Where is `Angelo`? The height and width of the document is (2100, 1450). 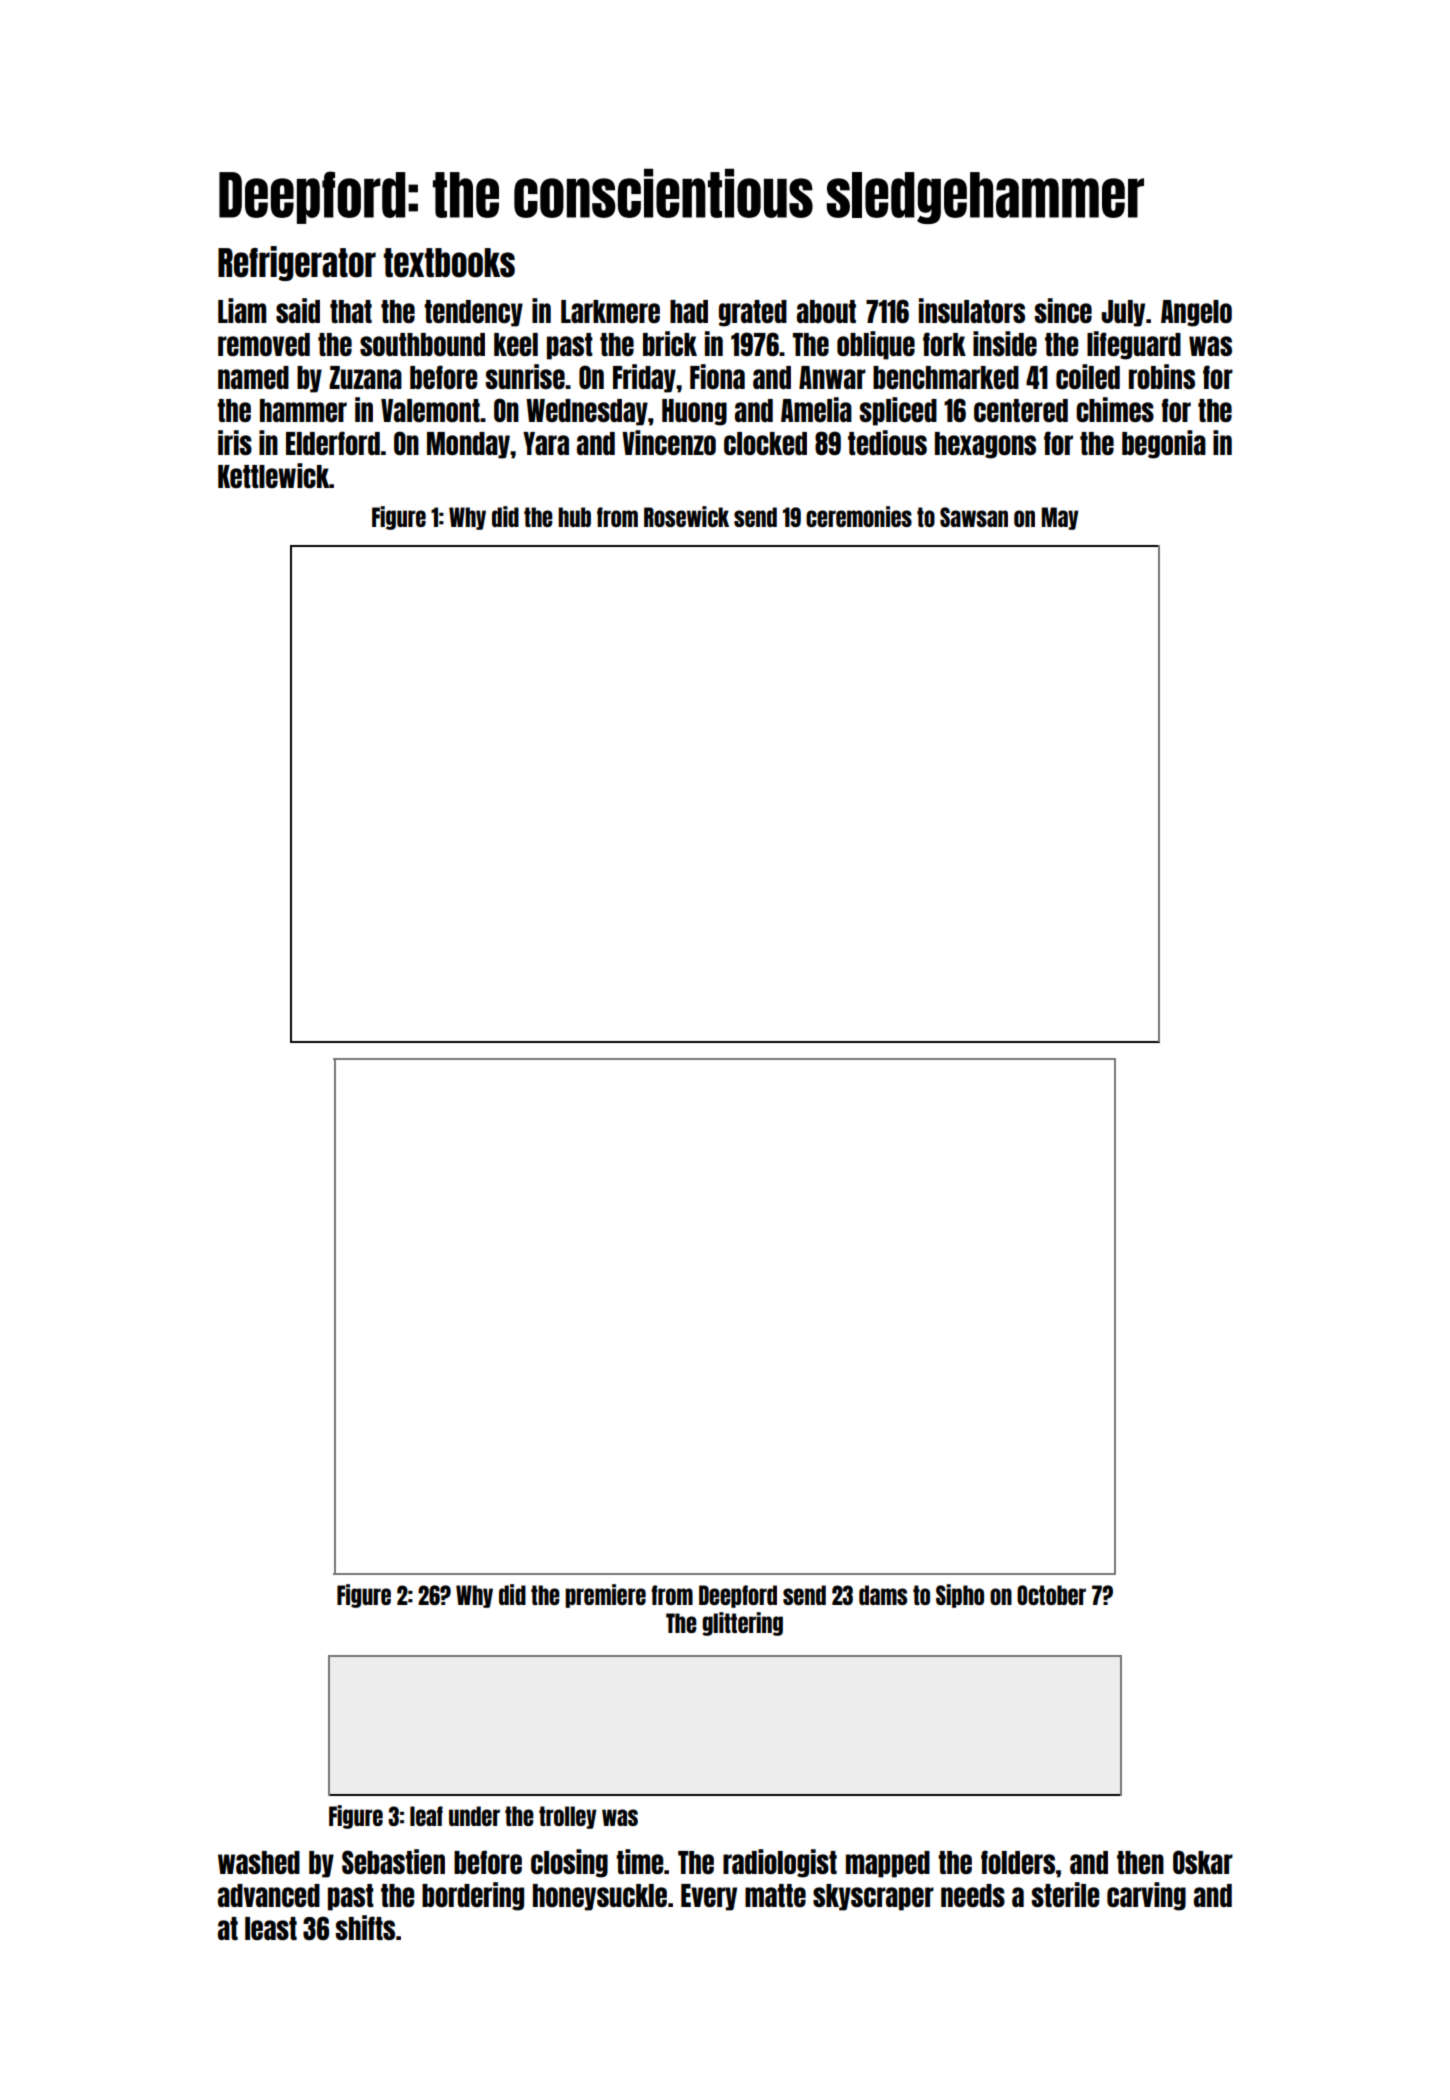 Angelo is located at coordinates (1196, 313).
